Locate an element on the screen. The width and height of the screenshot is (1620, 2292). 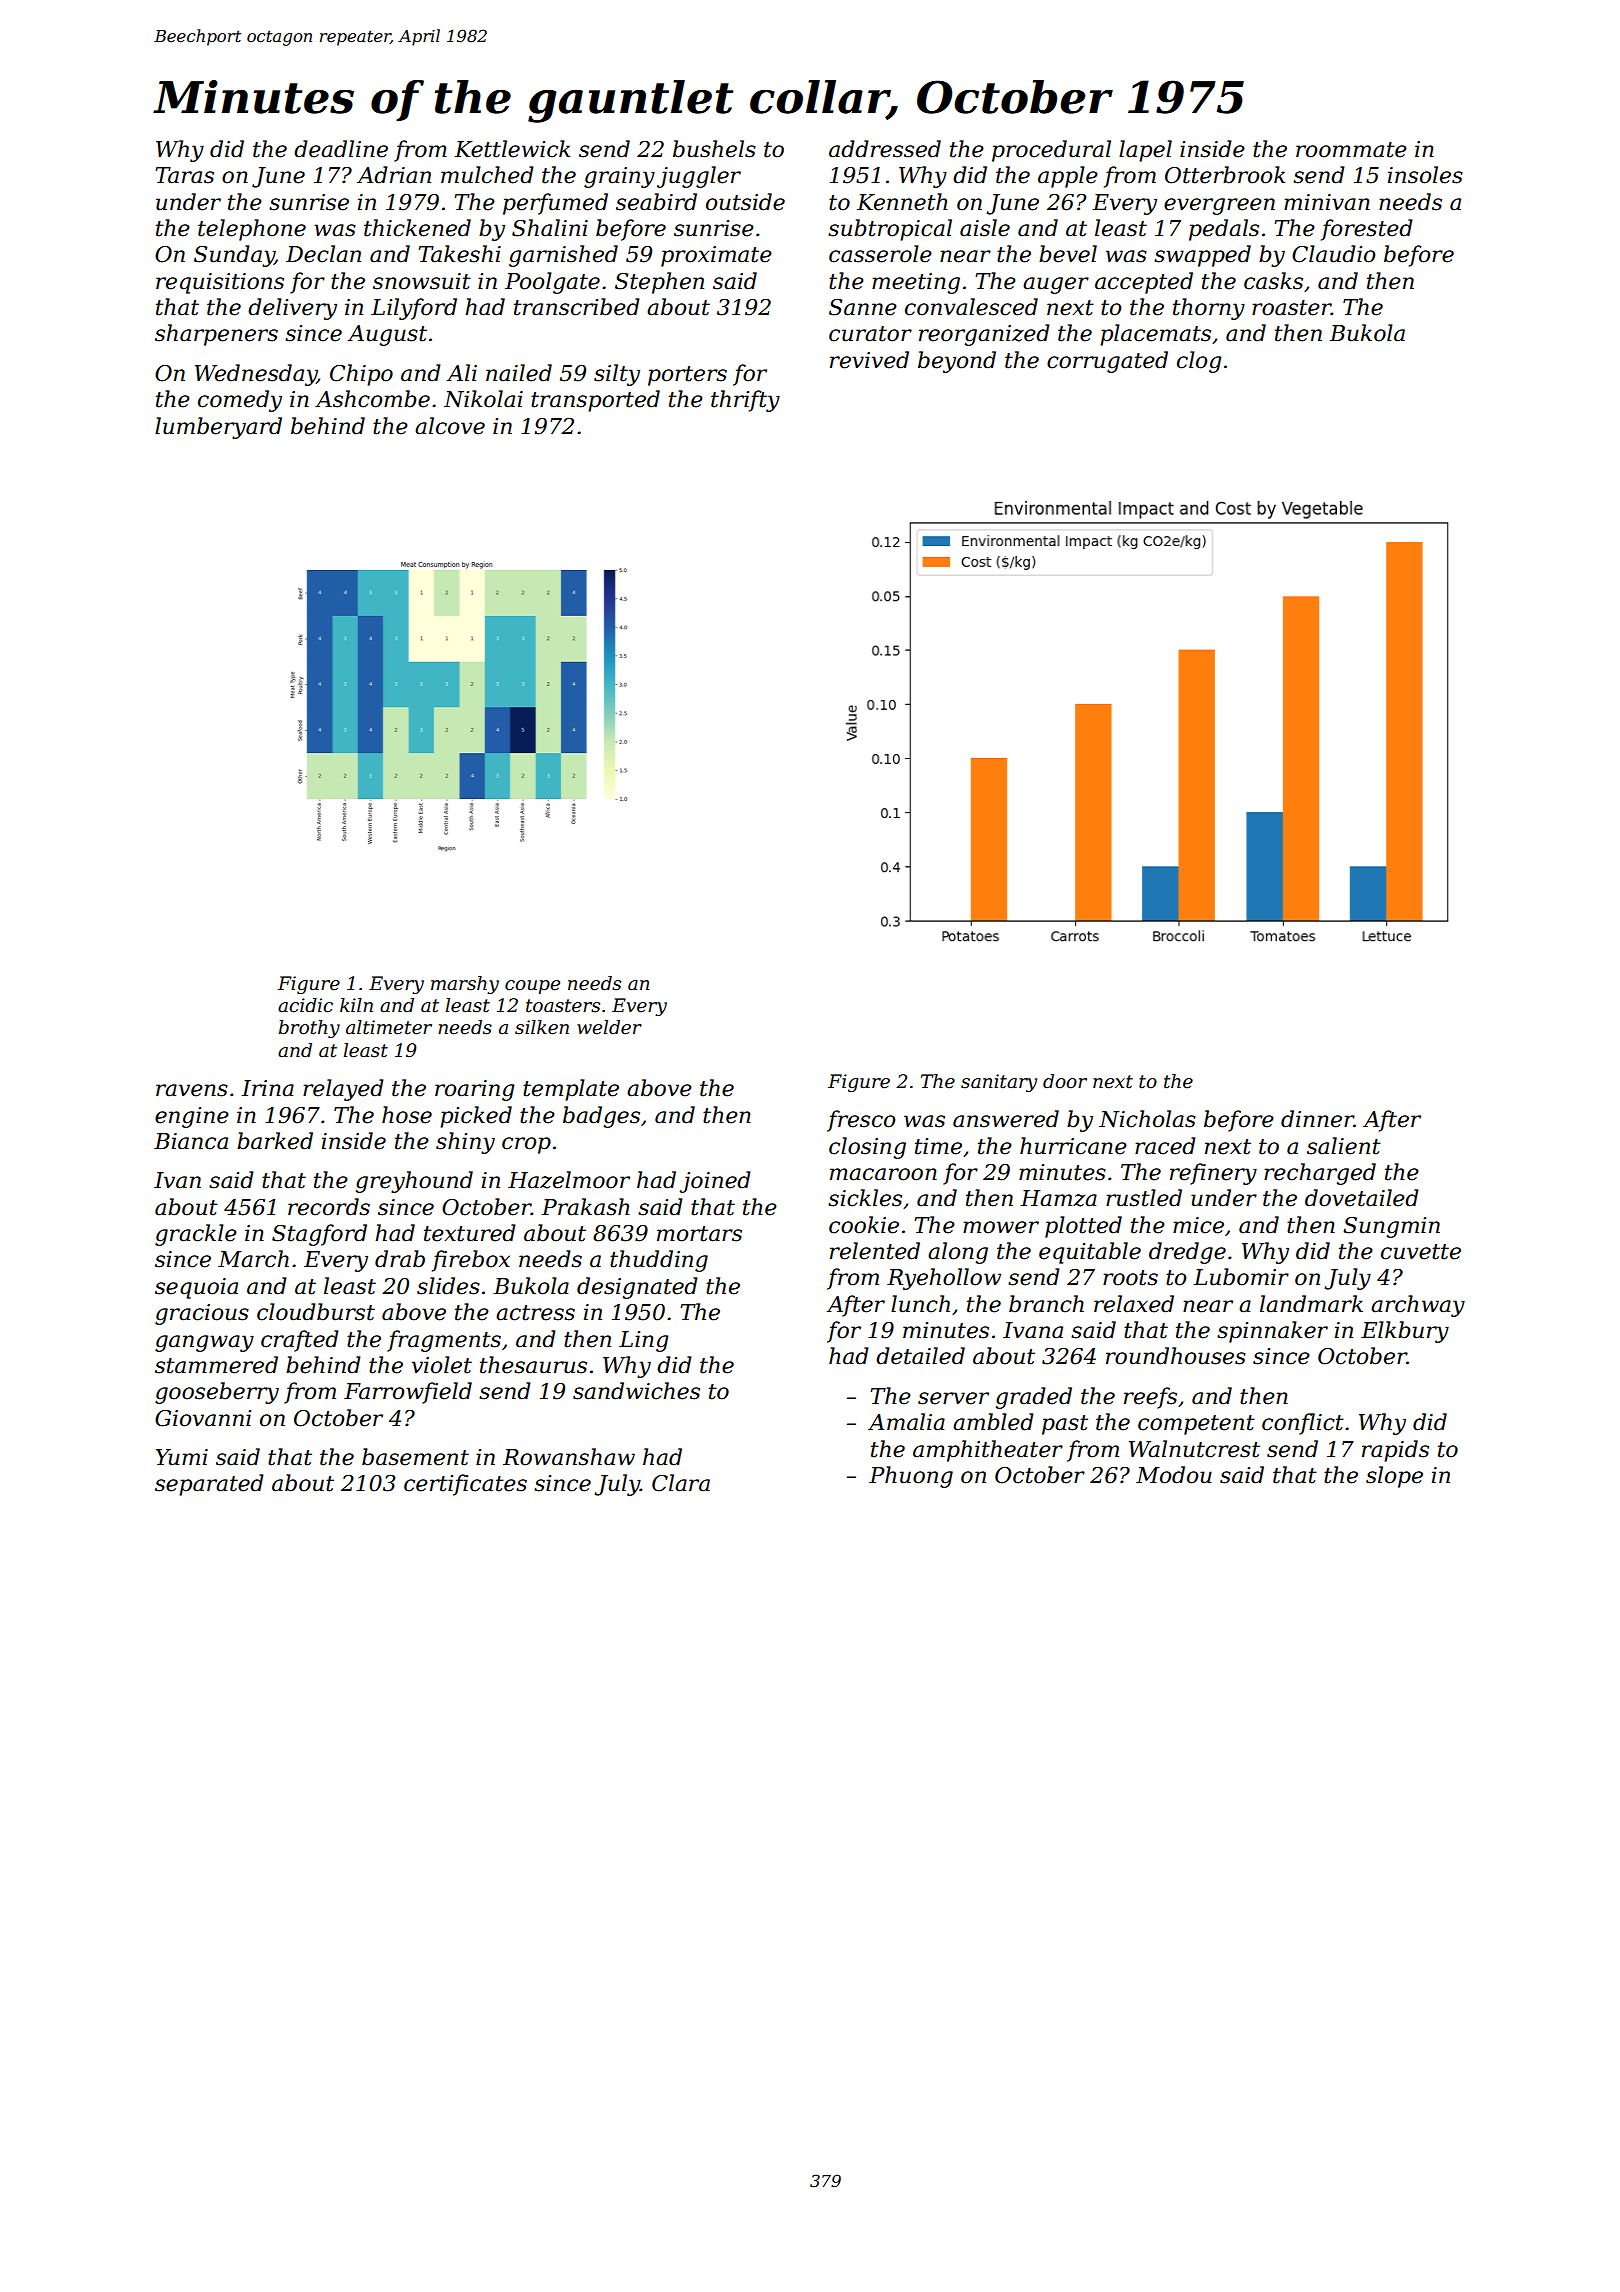
clog is located at coordinates (1199, 362).
